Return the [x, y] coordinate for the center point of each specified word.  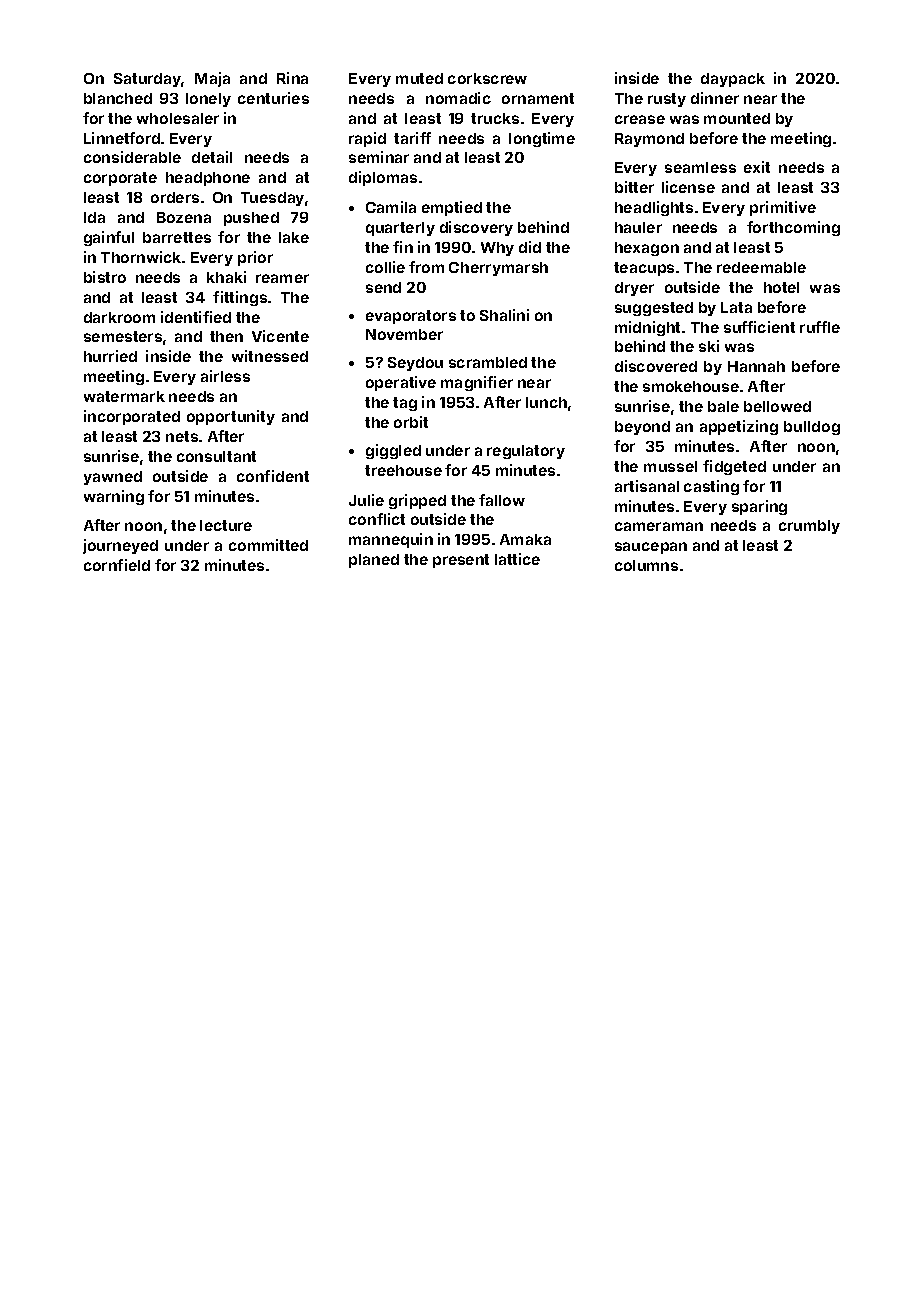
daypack [733, 80]
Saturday [148, 80]
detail [212, 157]
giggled [393, 451]
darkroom [119, 317]
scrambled [488, 362]
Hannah [756, 366]
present [461, 561]
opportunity [231, 417]
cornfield [117, 565]
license [688, 187]
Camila [391, 207]
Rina [292, 78]
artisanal [647, 486]
